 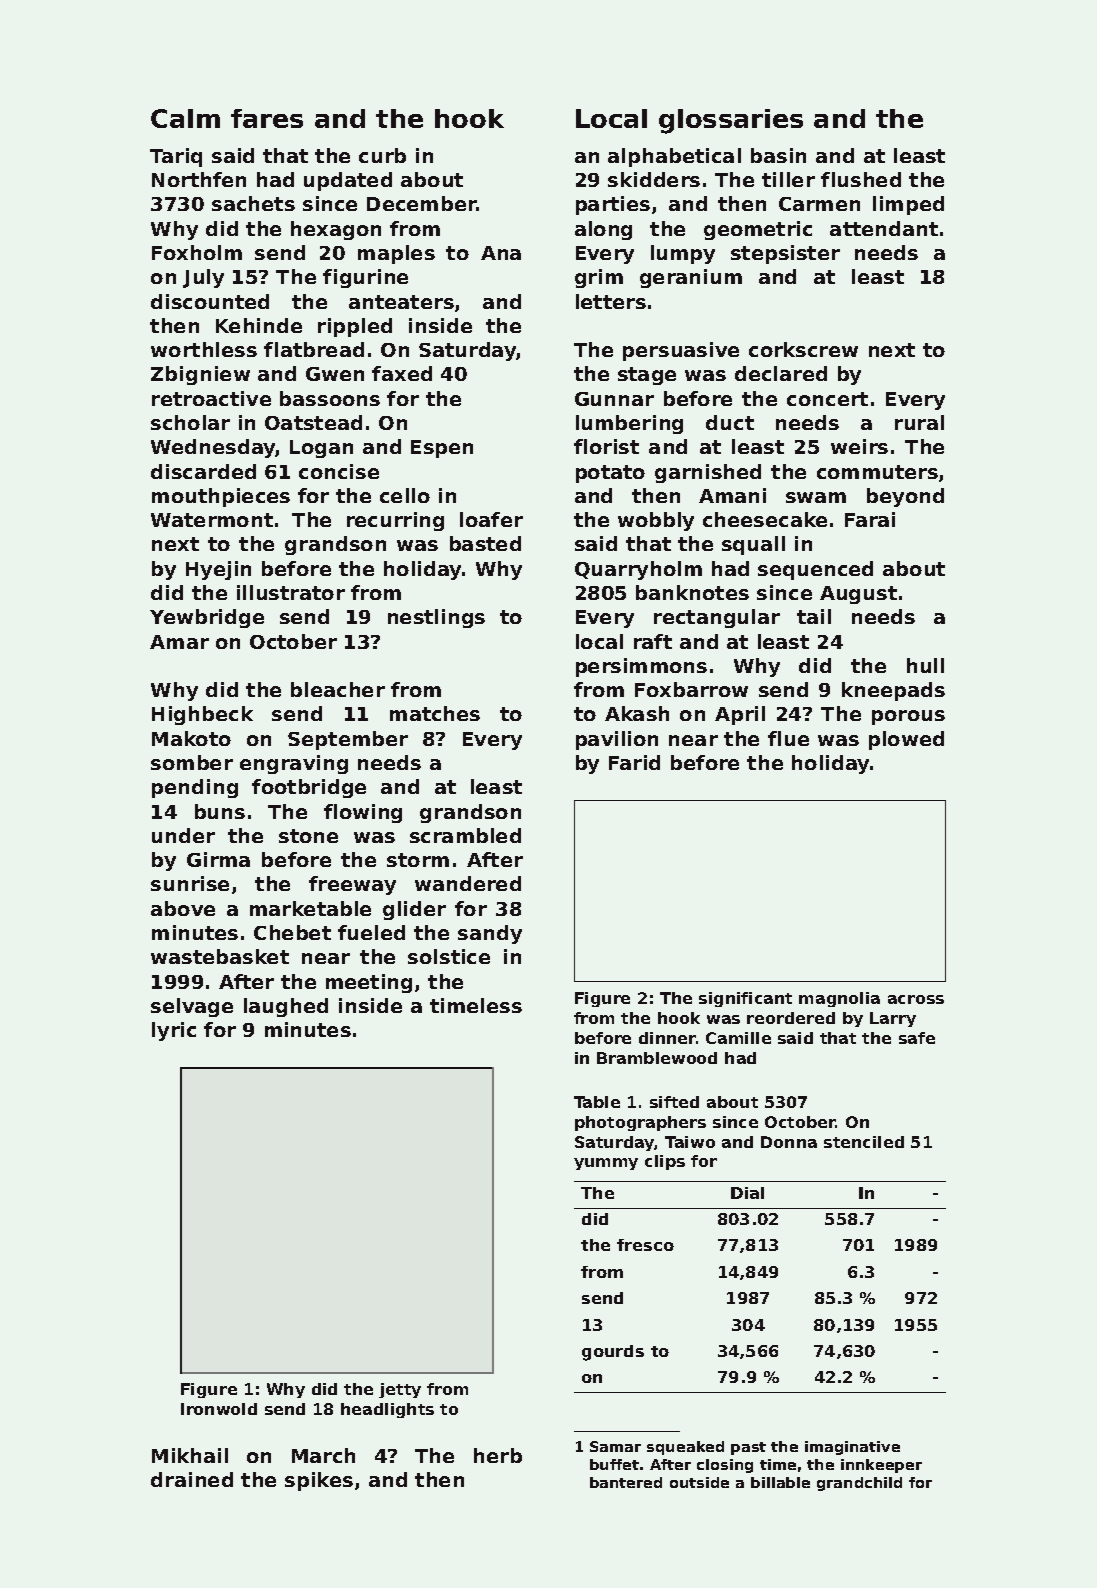 What do you see at coordinates (253, 203) in the screenshot?
I see `sachets` at bounding box center [253, 203].
